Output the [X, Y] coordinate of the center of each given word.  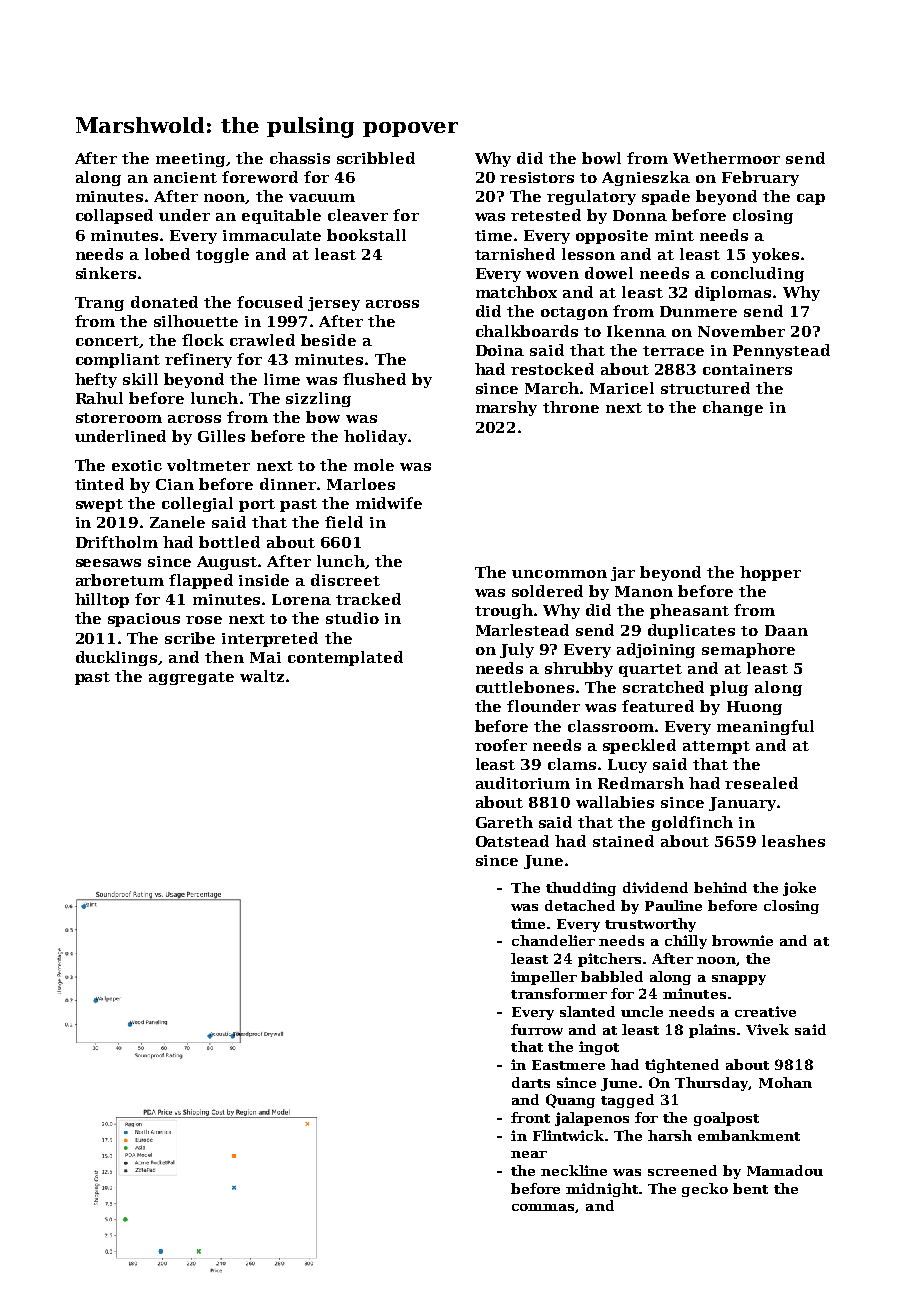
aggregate [191, 678]
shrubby [579, 669]
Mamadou [785, 1170]
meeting [190, 160]
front [530, 1117]
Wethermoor [726, 158]
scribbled [376, 158]
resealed [761, 783]
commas [544, 1208]
